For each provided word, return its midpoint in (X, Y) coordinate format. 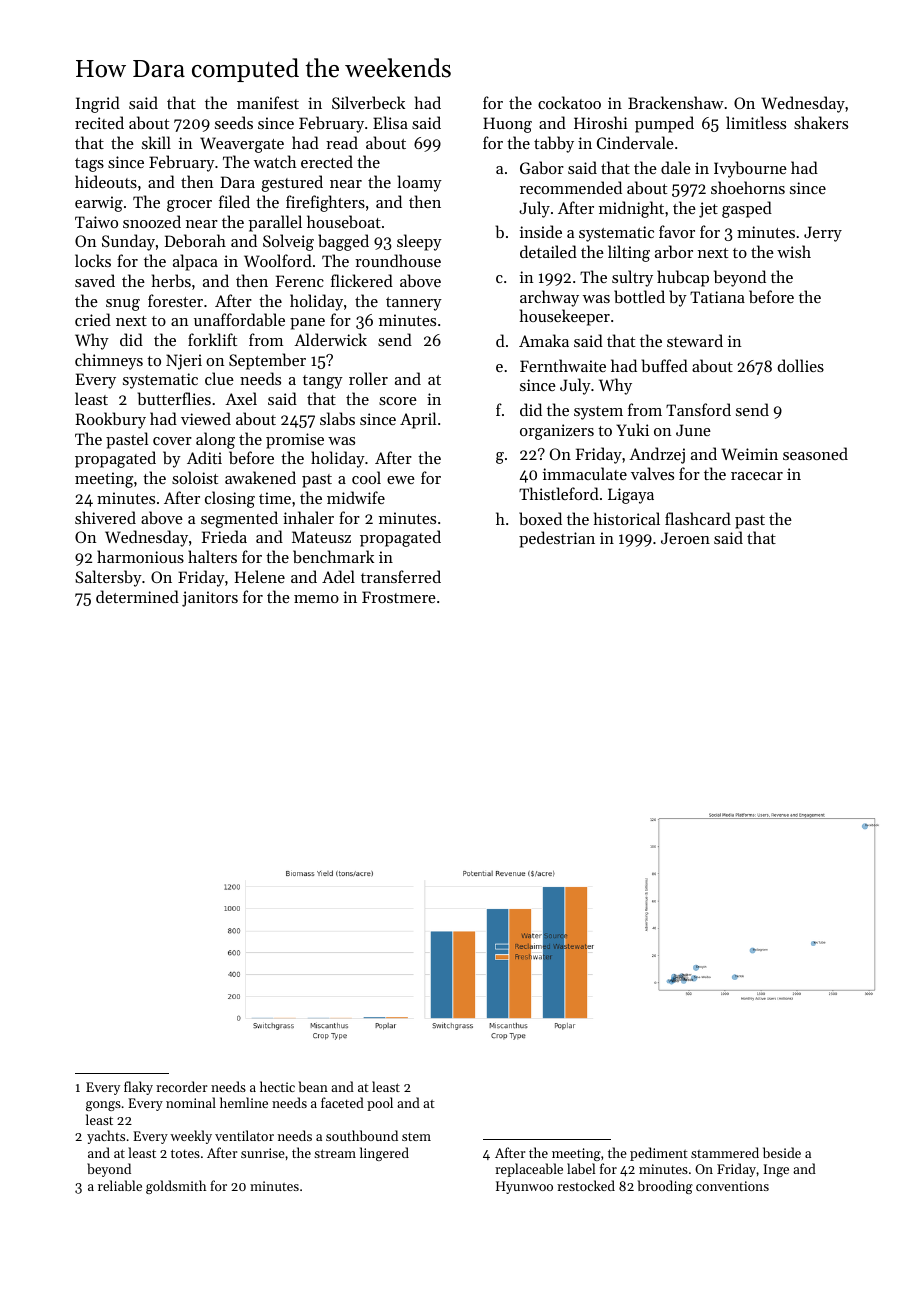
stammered (725, 1152)
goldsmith (176, 1187)
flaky (138, 1088)
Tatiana (717, 297)
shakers (821, 122)
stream (335, 1153)
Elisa (390, 122)
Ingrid (98, 104)
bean (313, 1086)
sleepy (419, 242)
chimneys (109, 361)
